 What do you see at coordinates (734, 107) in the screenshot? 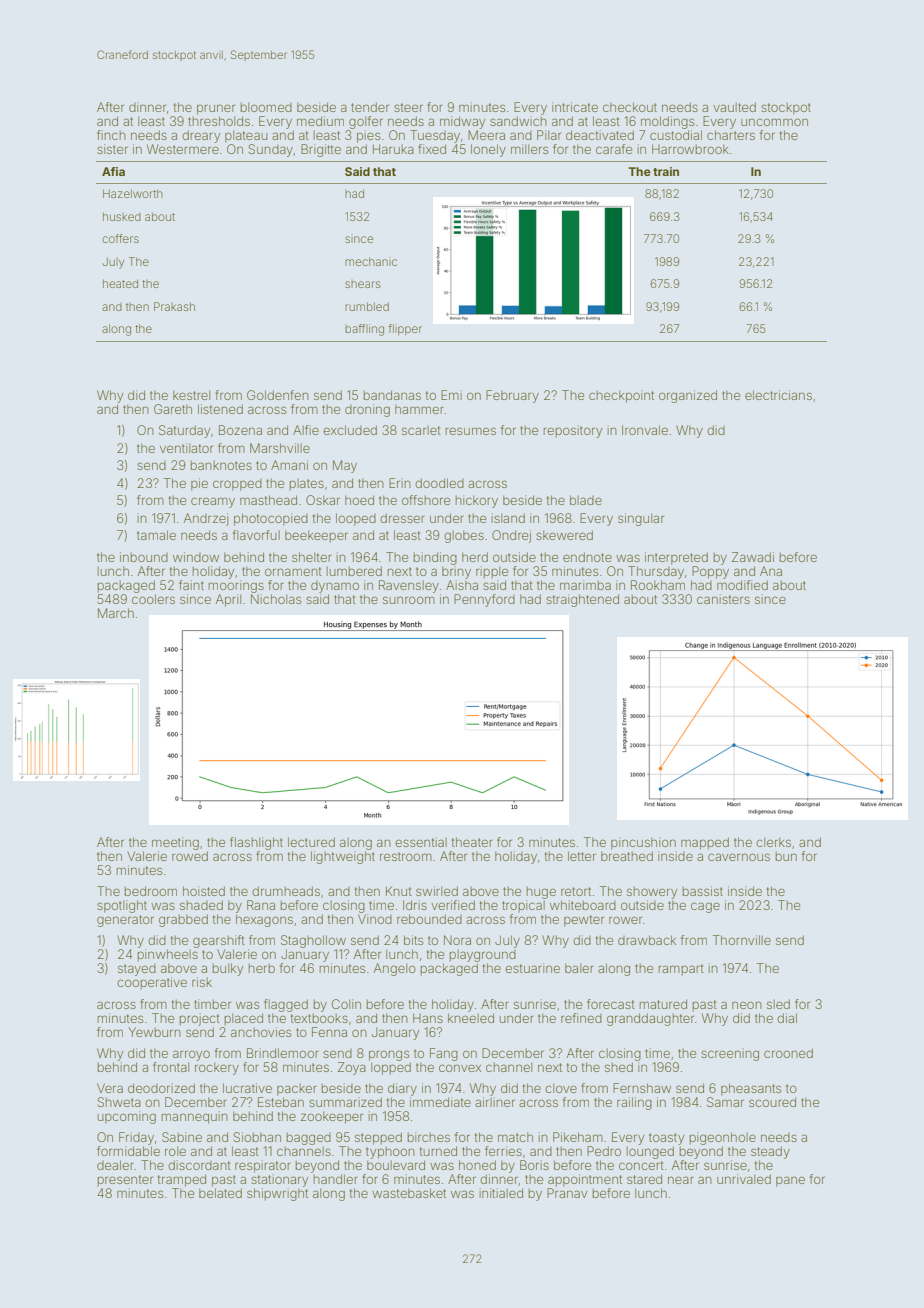
I see `vaulted` at bounding box center [734, 107].
